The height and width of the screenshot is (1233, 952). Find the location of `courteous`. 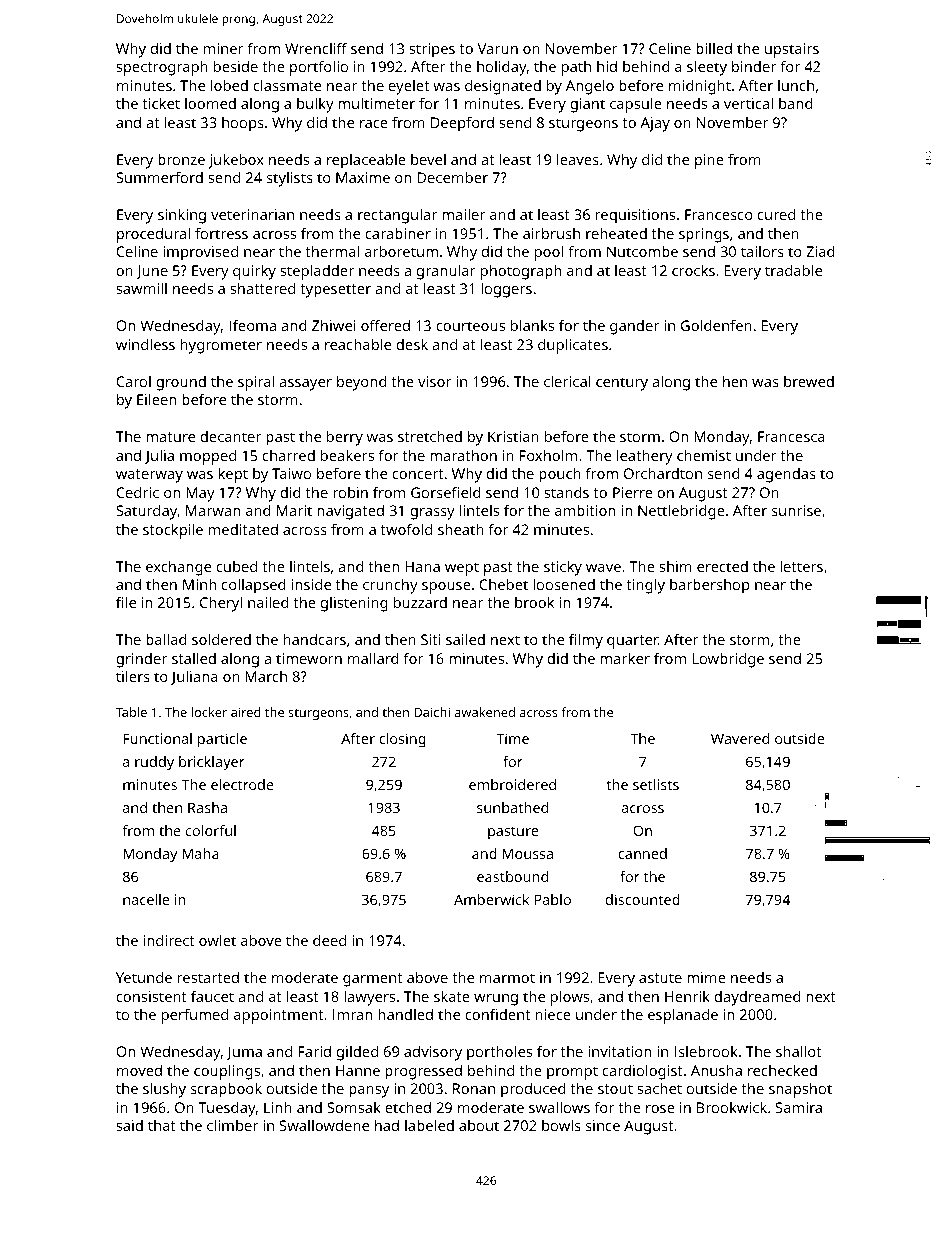

courteous is located at coordinates (470, 326).
